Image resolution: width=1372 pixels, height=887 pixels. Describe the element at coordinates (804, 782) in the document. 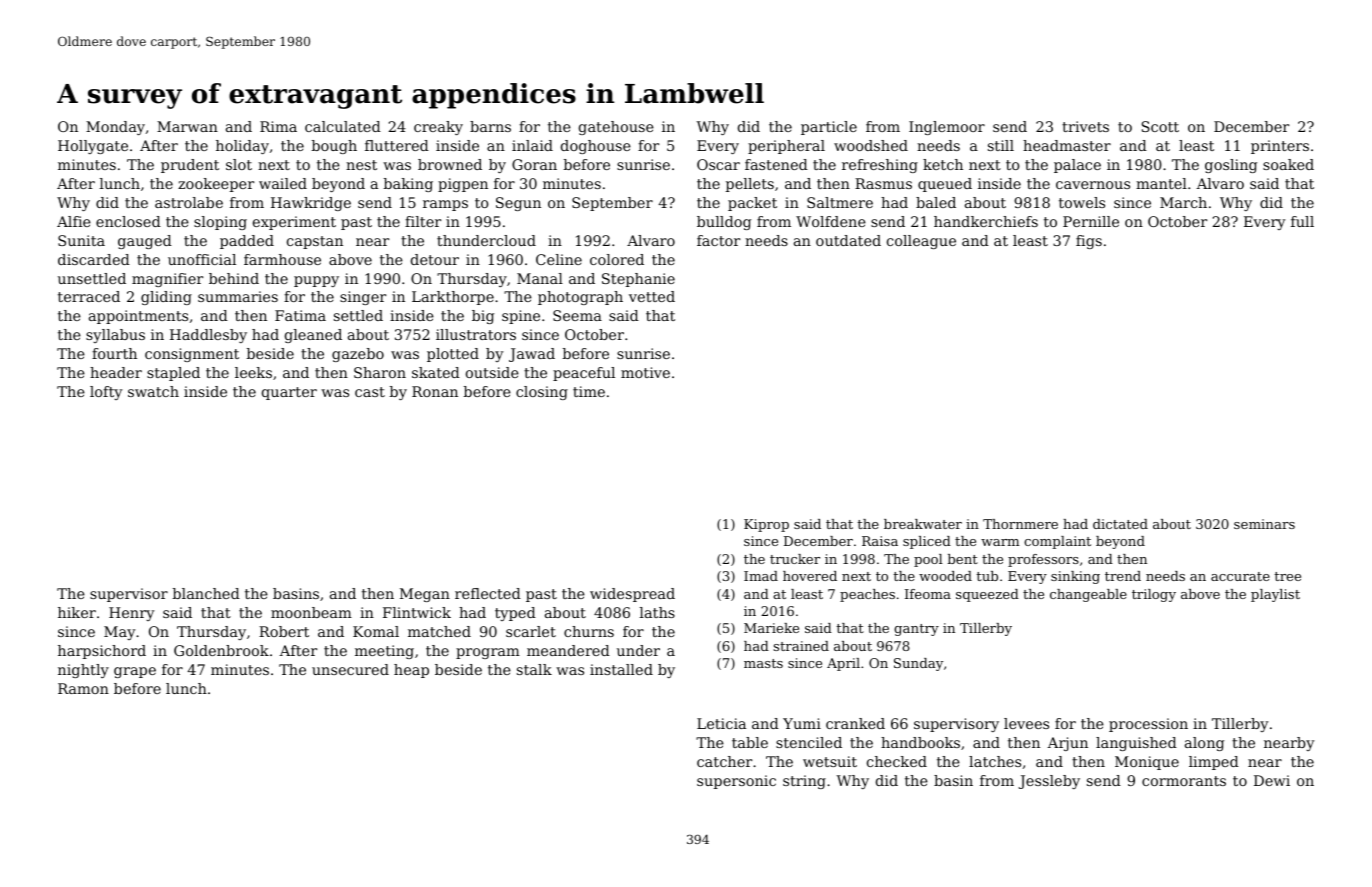

I see `string` at that location.
